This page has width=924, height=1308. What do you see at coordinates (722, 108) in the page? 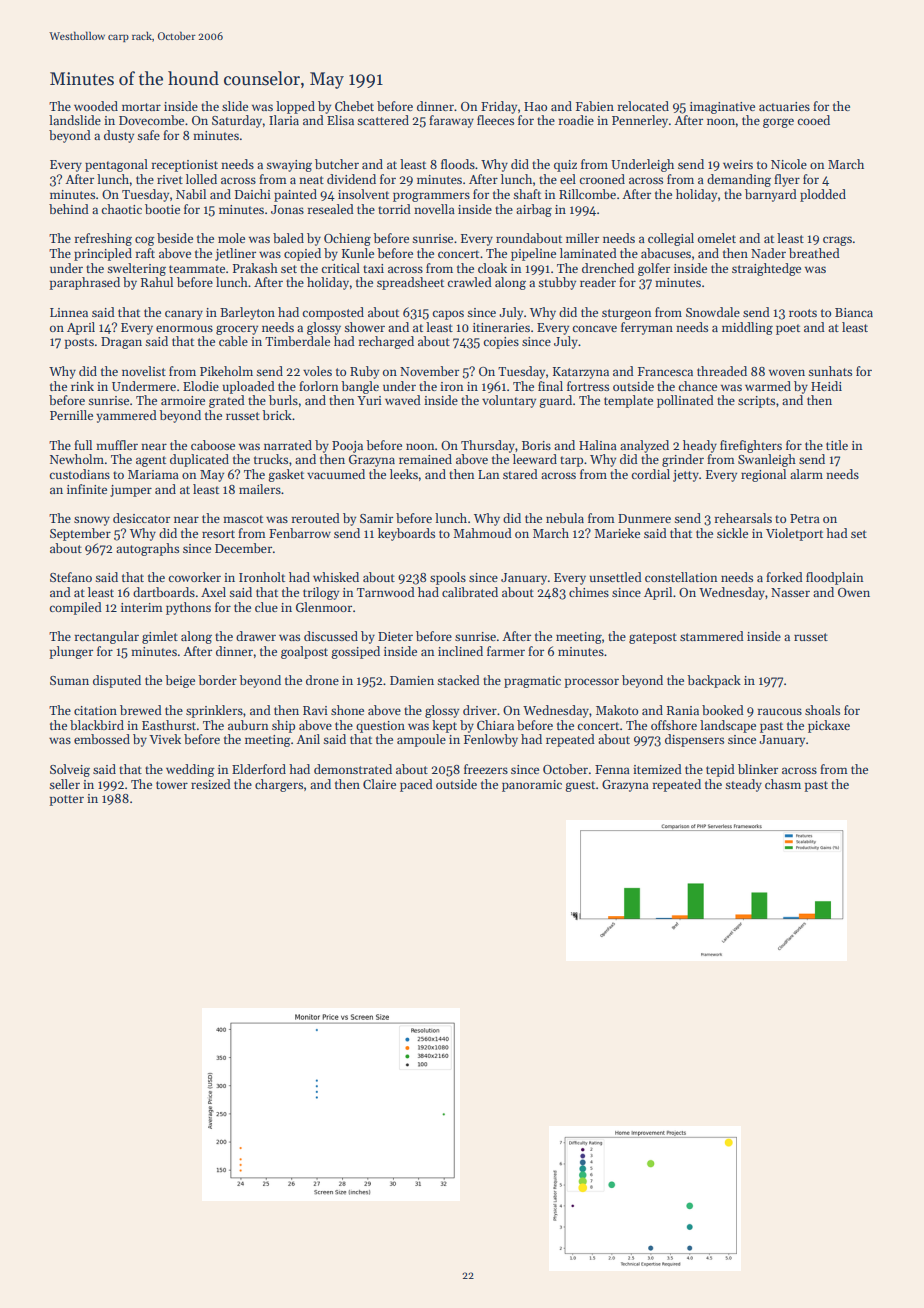
I see `imaginative` at bounding box center [722, 108].
